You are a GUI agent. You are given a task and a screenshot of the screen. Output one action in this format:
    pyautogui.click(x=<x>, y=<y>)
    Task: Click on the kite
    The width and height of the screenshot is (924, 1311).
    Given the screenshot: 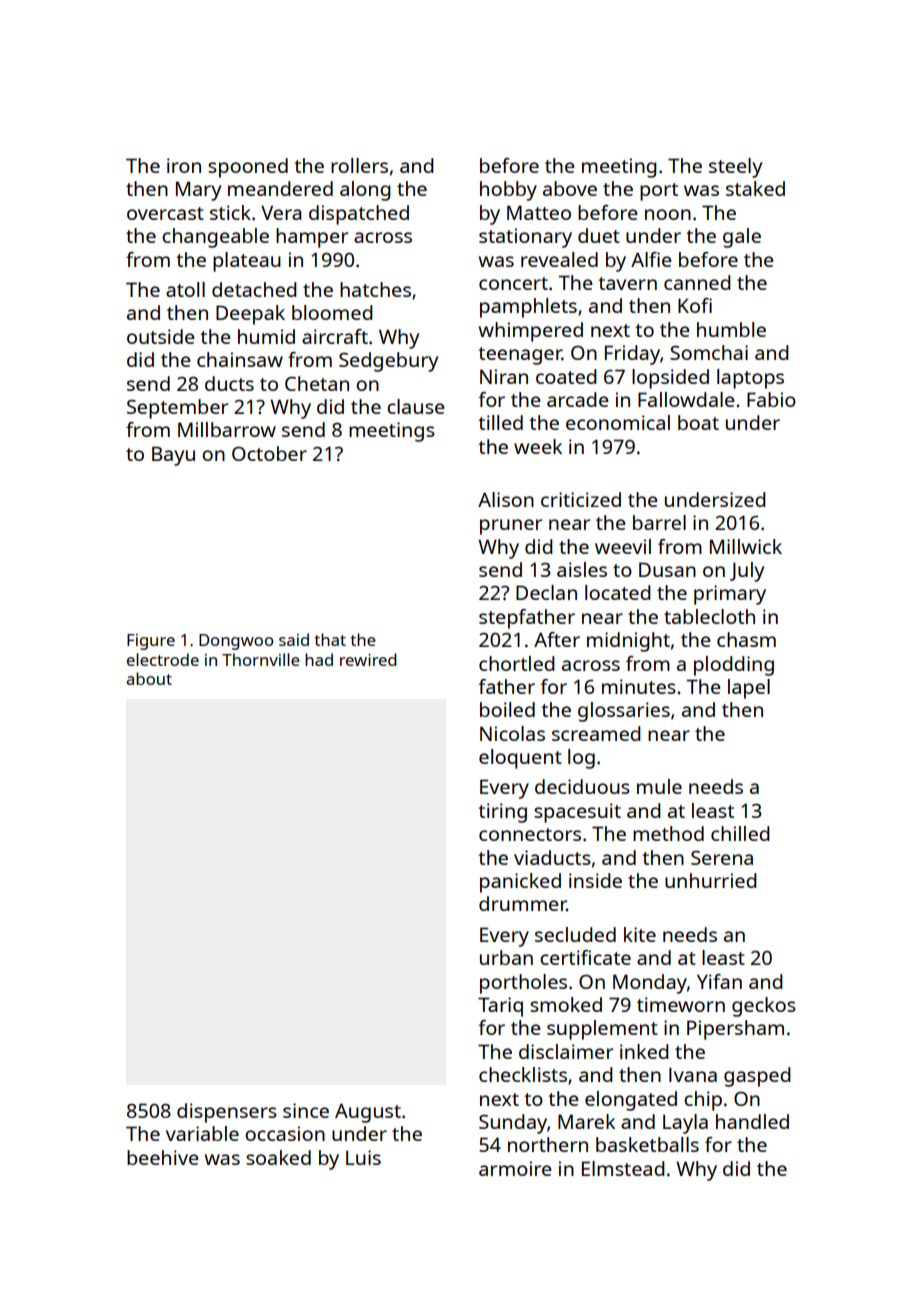 What is the action you would take?
    pyautogui.click(x=640, y=934)
